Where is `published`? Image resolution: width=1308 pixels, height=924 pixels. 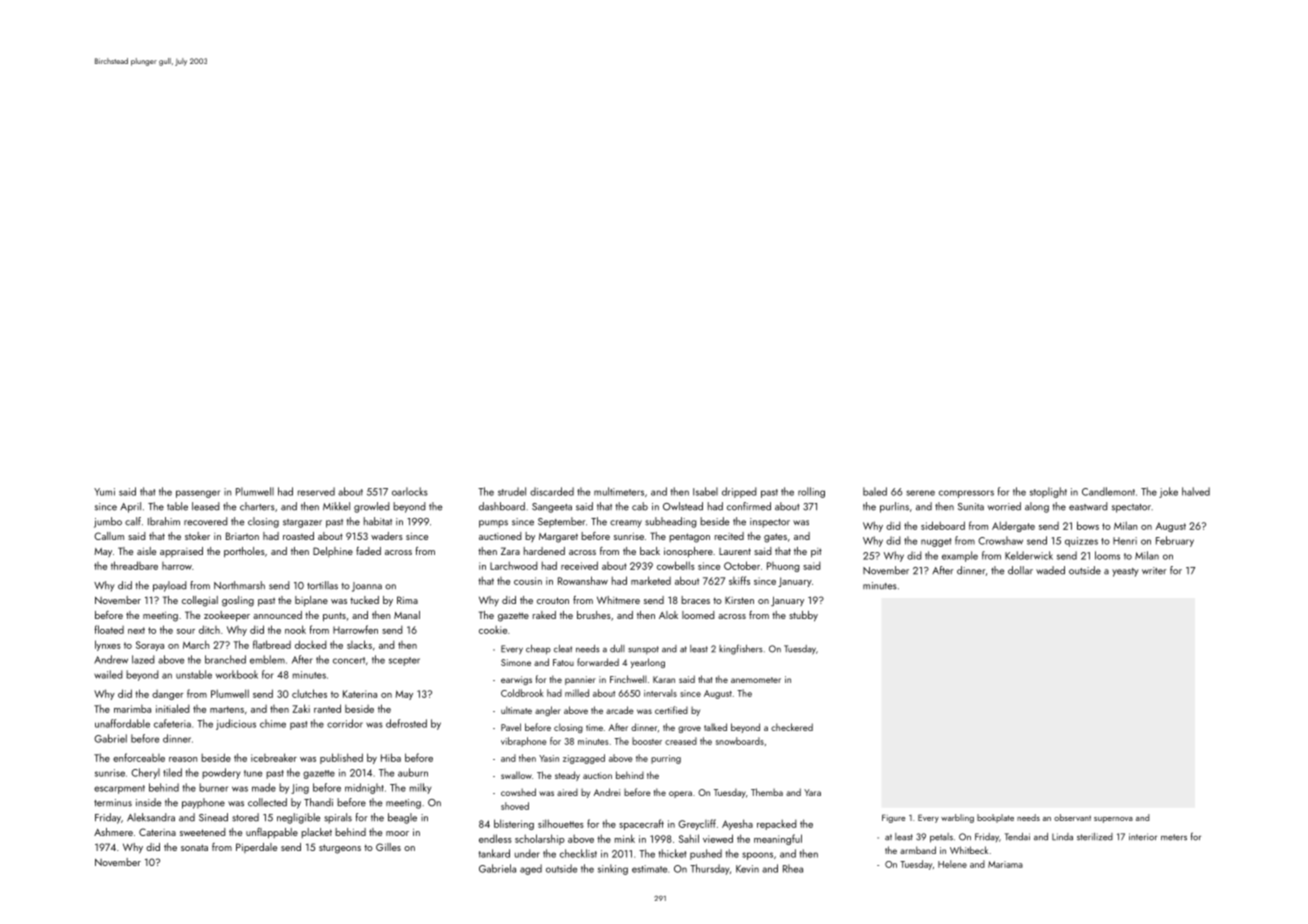 published is located at coordinates (341, 758).
